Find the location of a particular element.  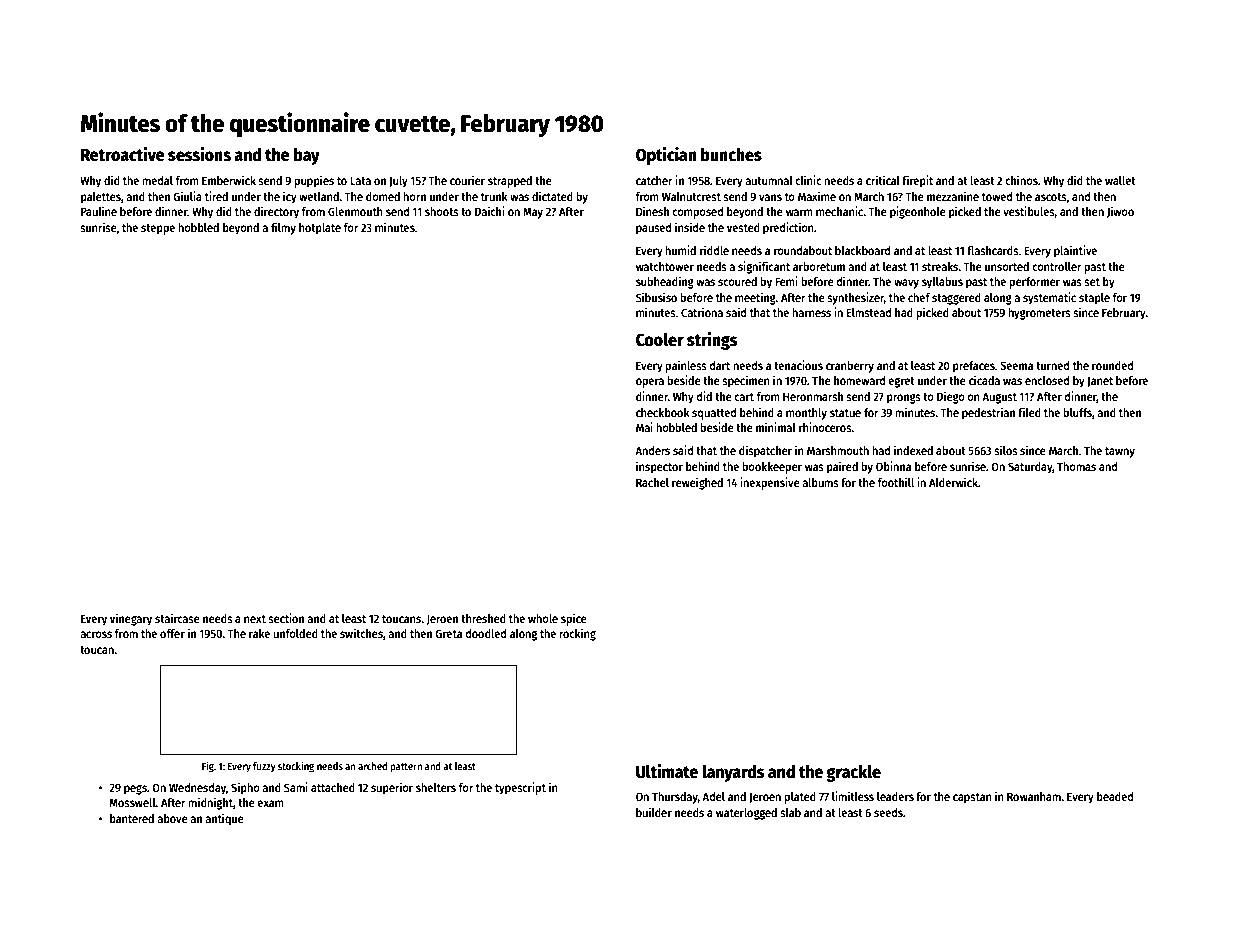

Rachel is located at coordinates (652, 482).
